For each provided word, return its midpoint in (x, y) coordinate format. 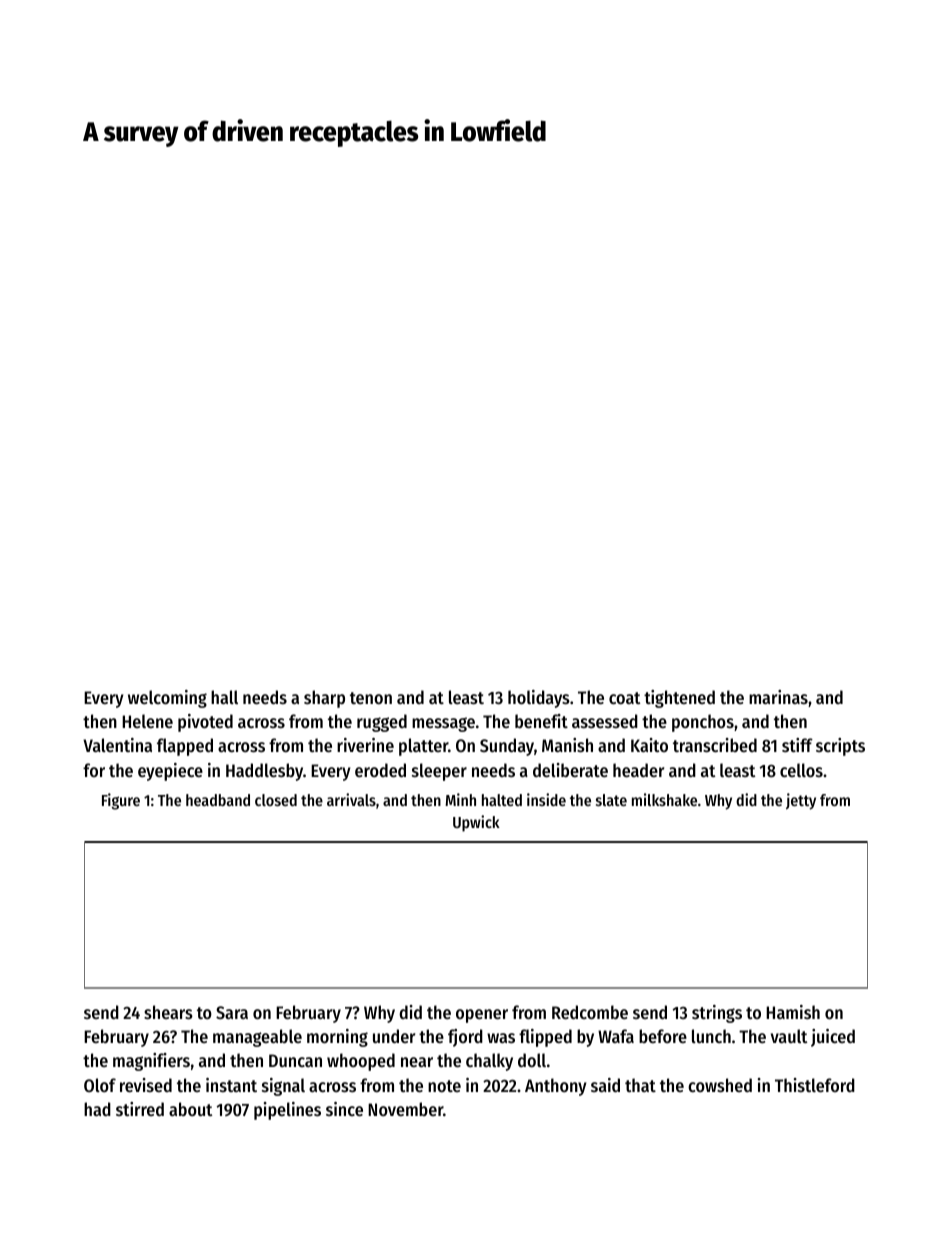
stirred (140, 1109)
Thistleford (815, 1085)
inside (546, 799)
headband (218, 800)
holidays (539, 699)
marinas (778, 697)
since (344, 1109)
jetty (801, 801)
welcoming (167, 699)
